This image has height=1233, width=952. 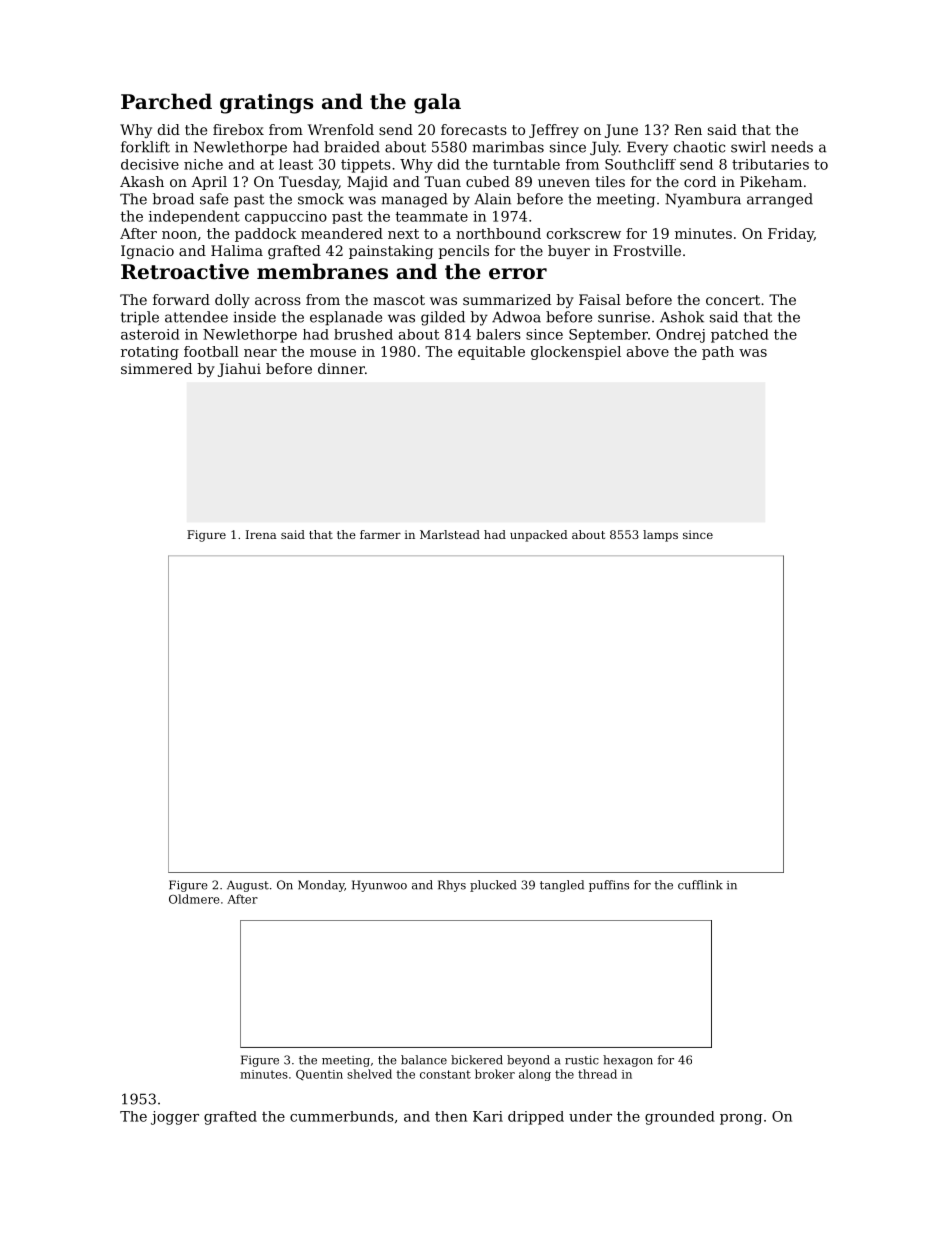 I want to click on Irena, so click(x=261, y=534).
